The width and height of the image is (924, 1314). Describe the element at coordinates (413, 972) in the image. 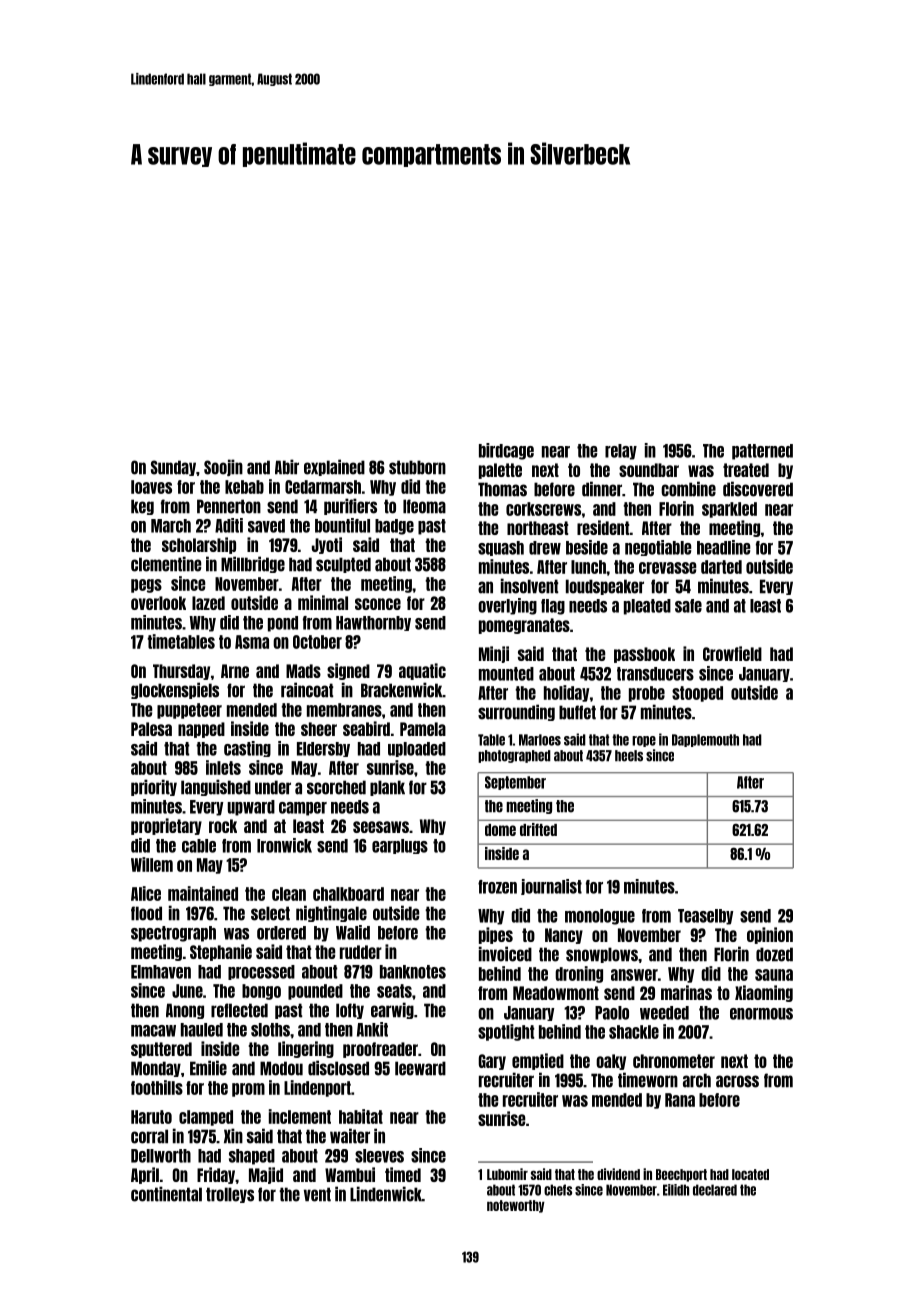

I see `banknotes` at that location.
